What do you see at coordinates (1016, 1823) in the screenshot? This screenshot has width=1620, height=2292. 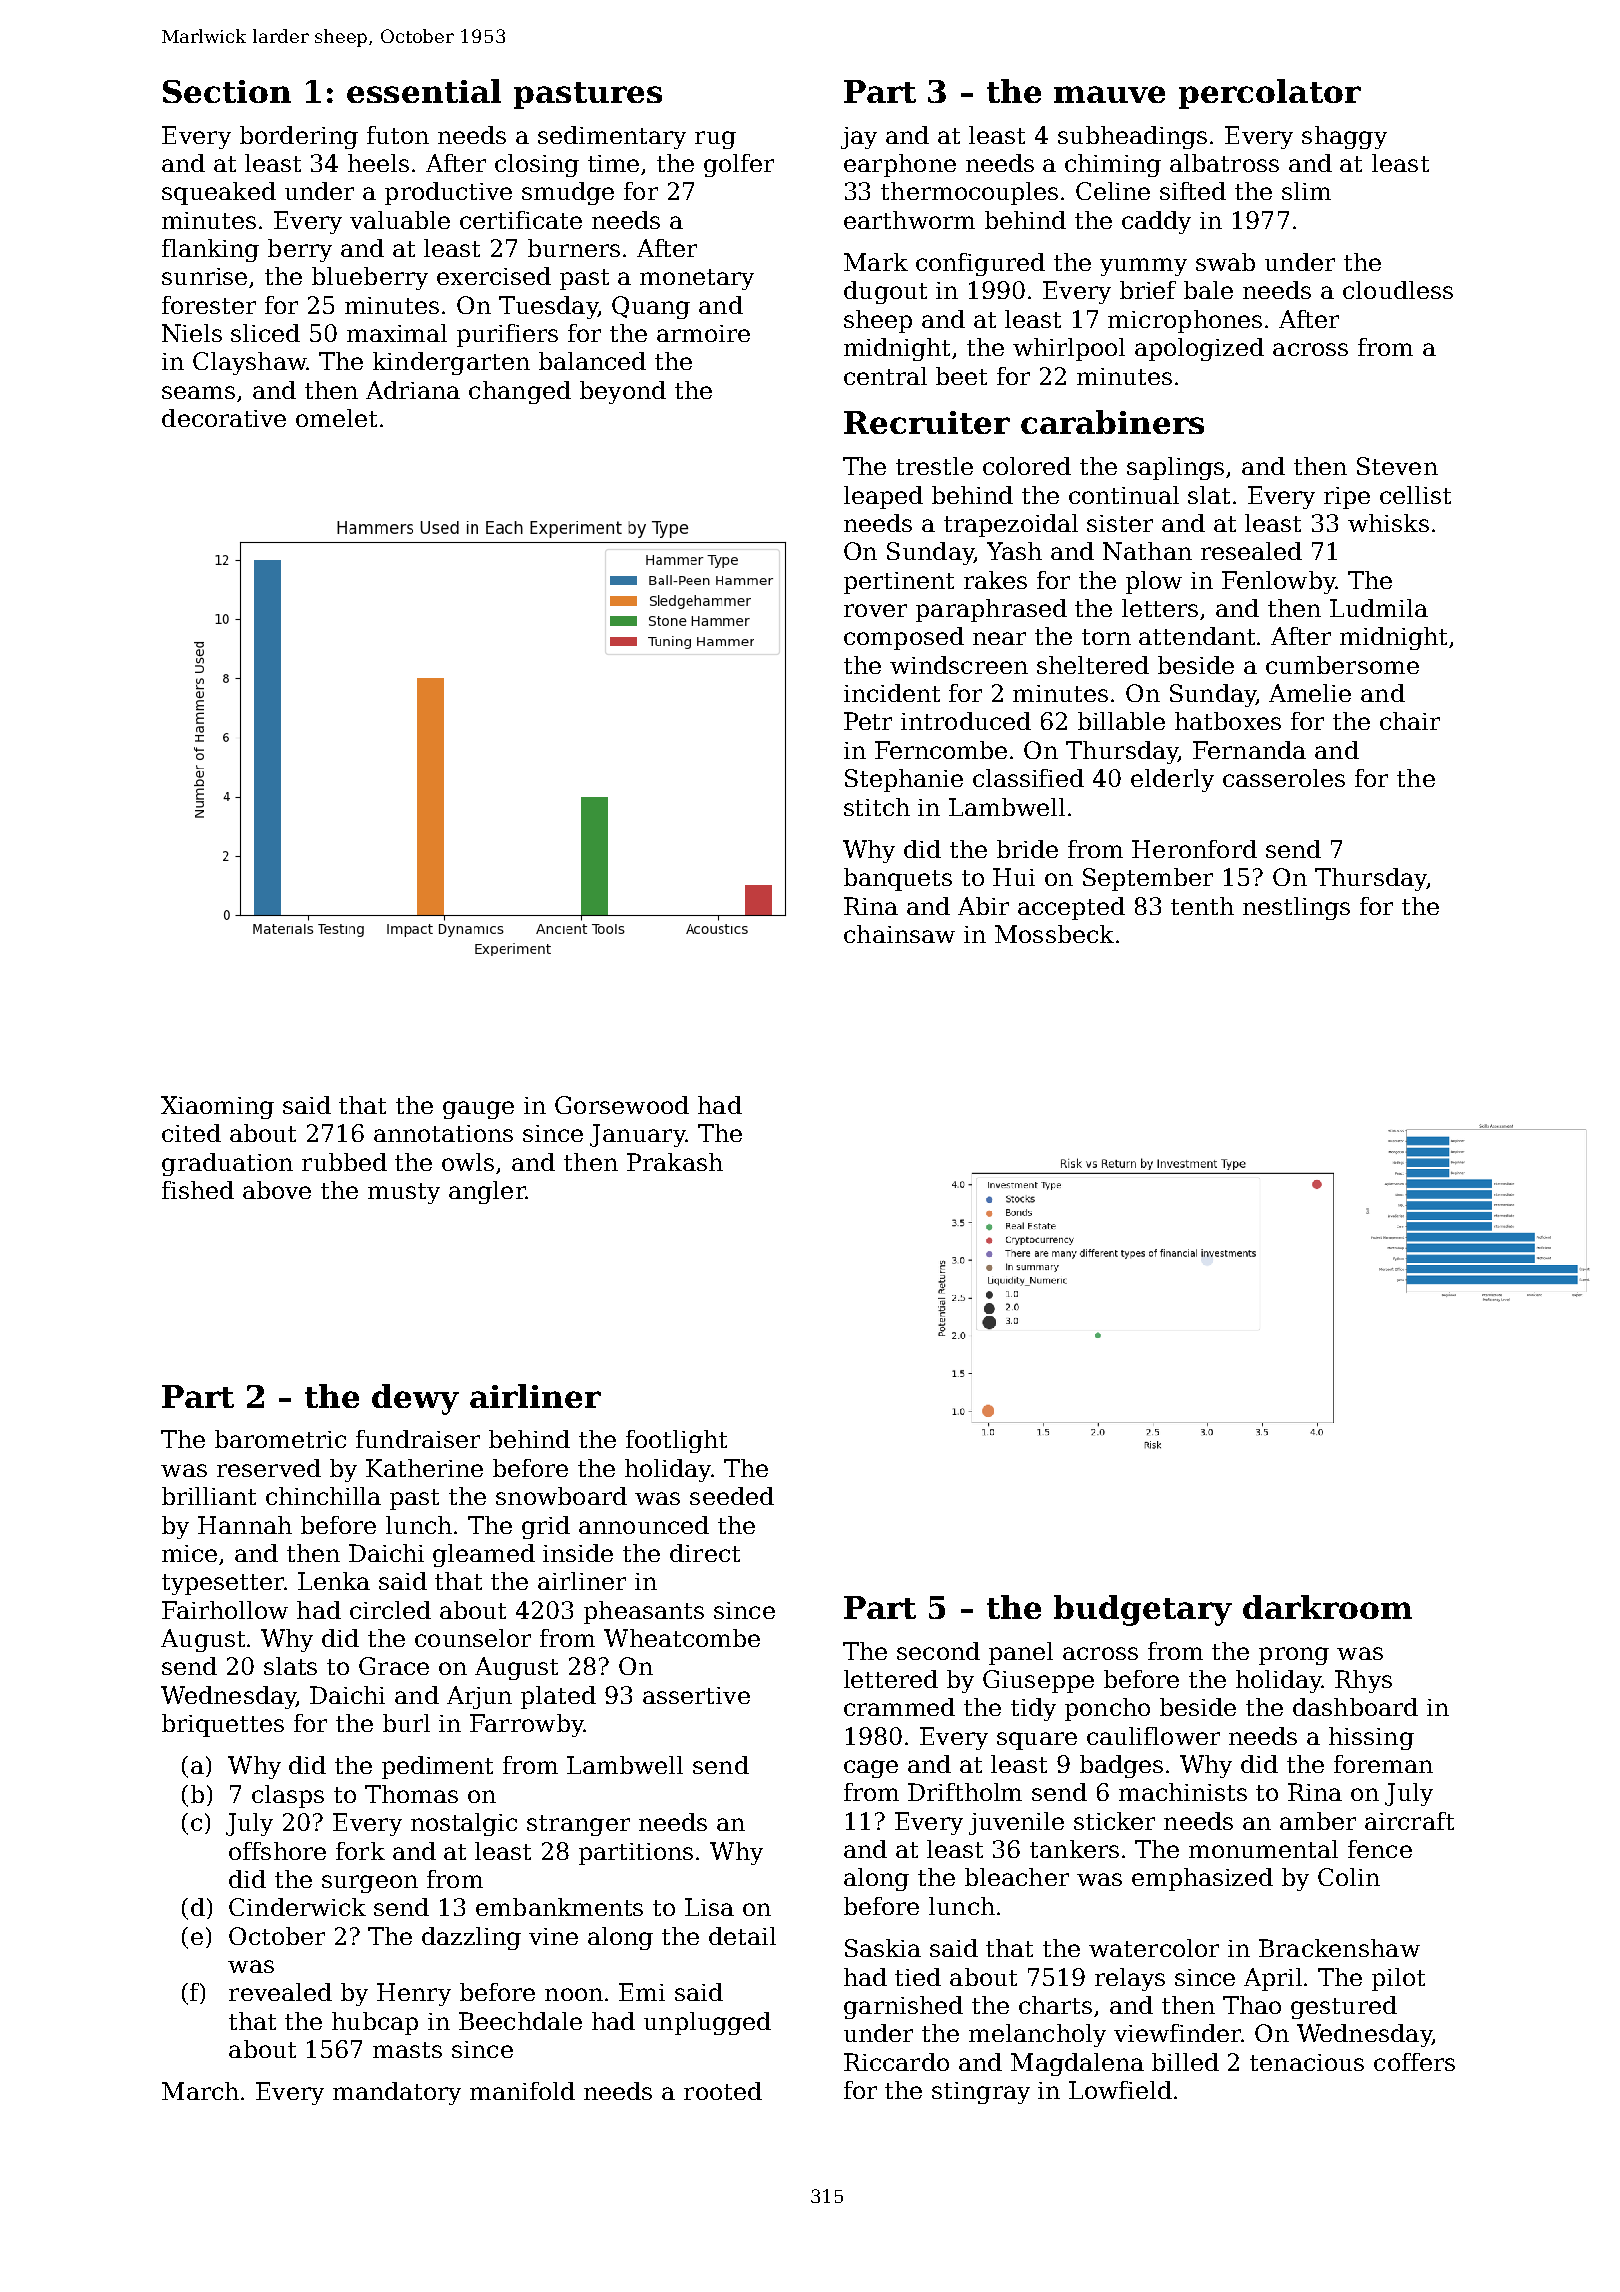 I see `juvenile` at bounding box center [1016, 1823].
